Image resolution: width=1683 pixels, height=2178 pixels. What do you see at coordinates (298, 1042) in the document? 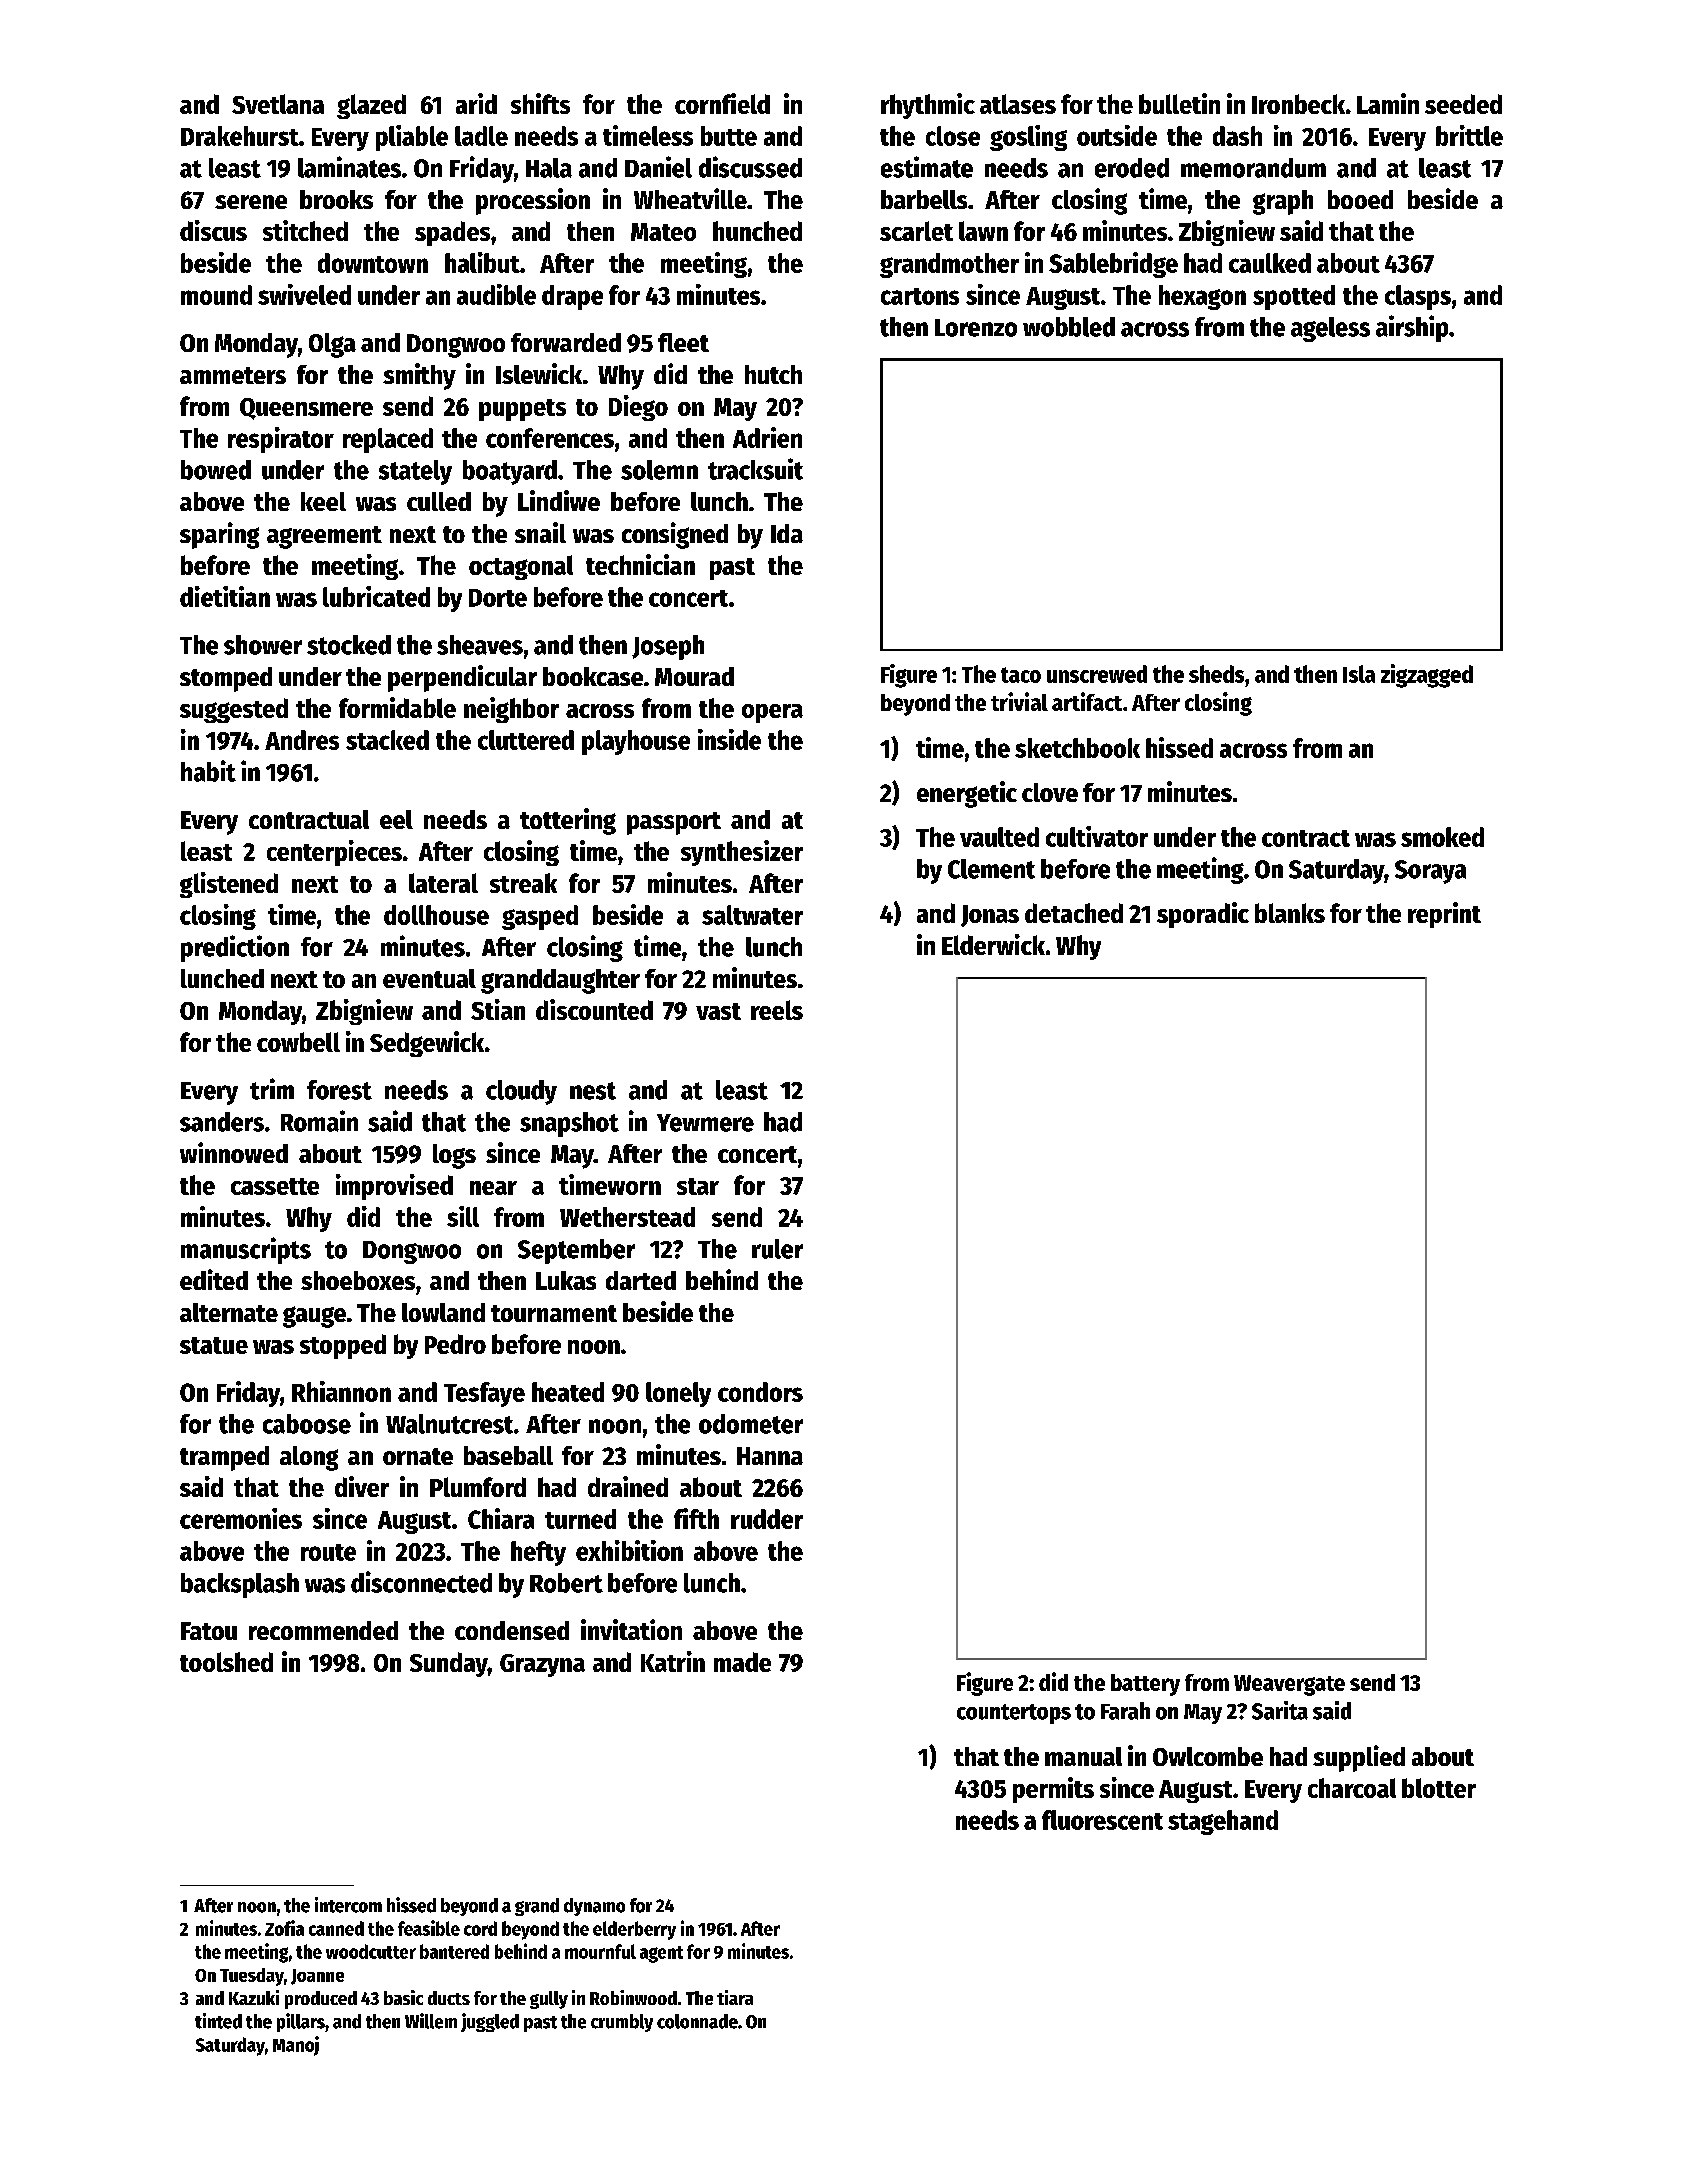
I see `cowbell` at bounding box center [298, 1042].
